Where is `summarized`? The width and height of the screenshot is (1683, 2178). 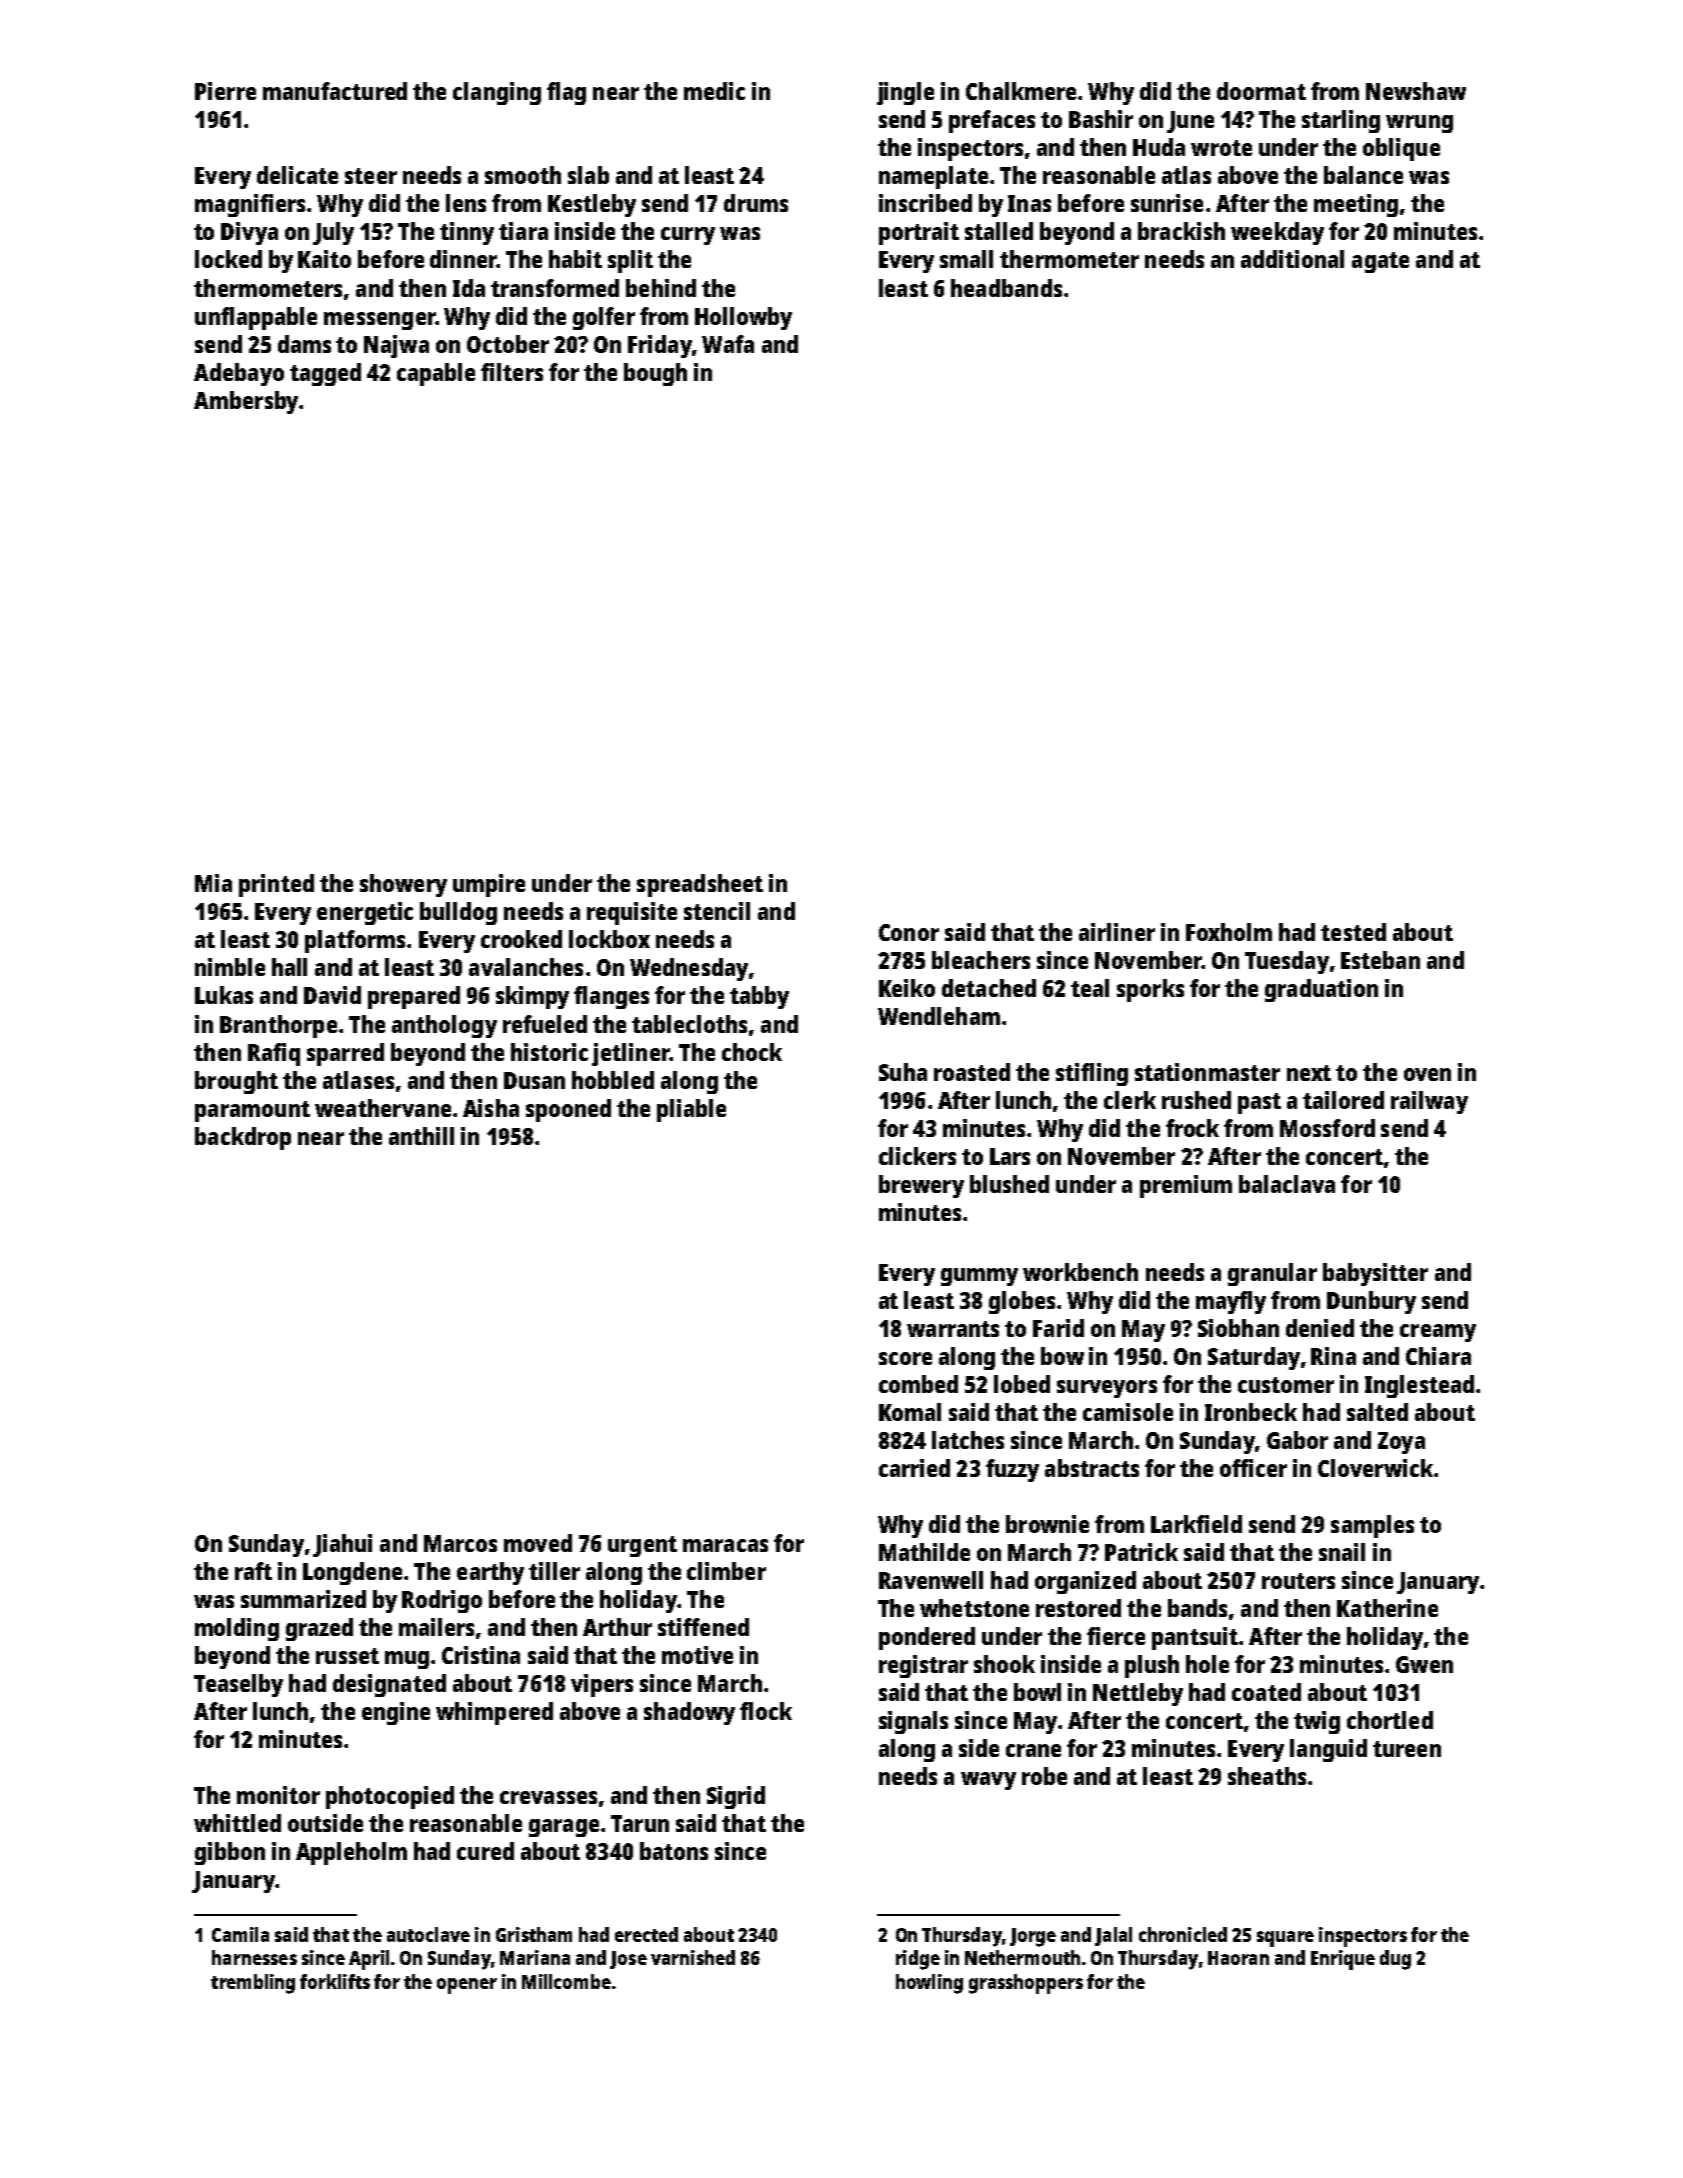
summarized is located at coordinates (303, 1599).
